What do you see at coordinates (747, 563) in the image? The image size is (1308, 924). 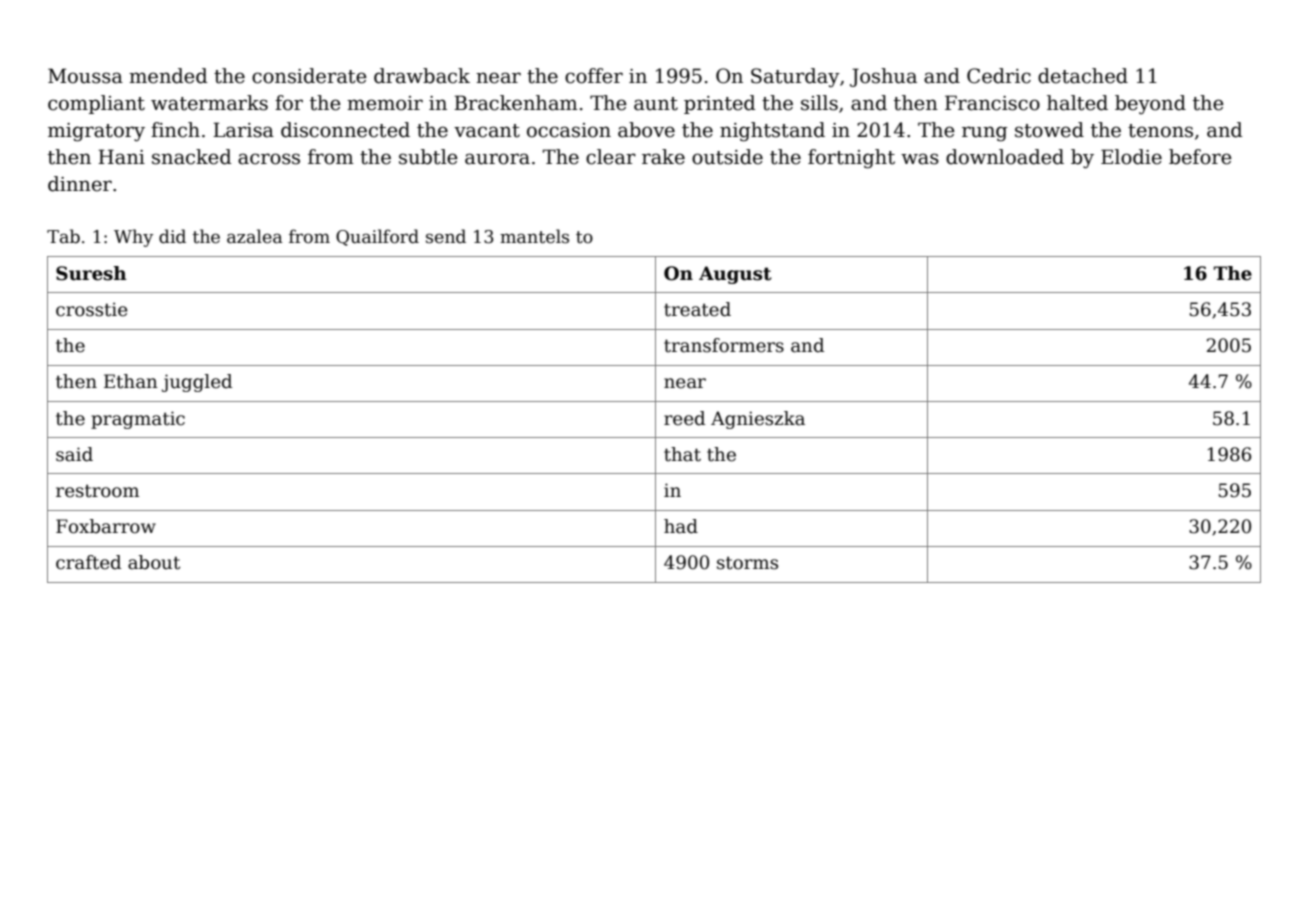 I see `storms` at bounding box center [747, 563].
